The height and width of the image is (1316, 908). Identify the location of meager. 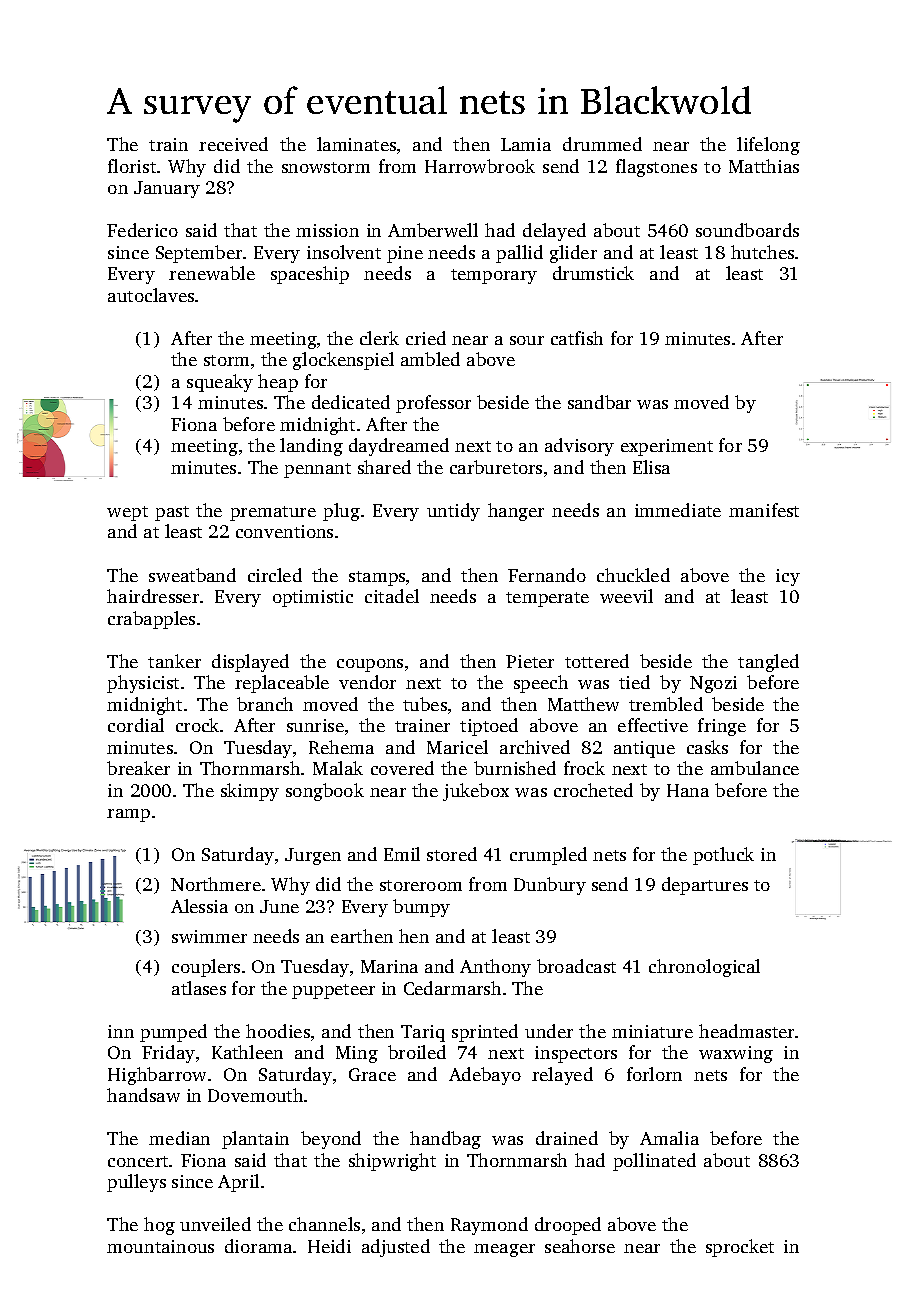
(504, 1250).
